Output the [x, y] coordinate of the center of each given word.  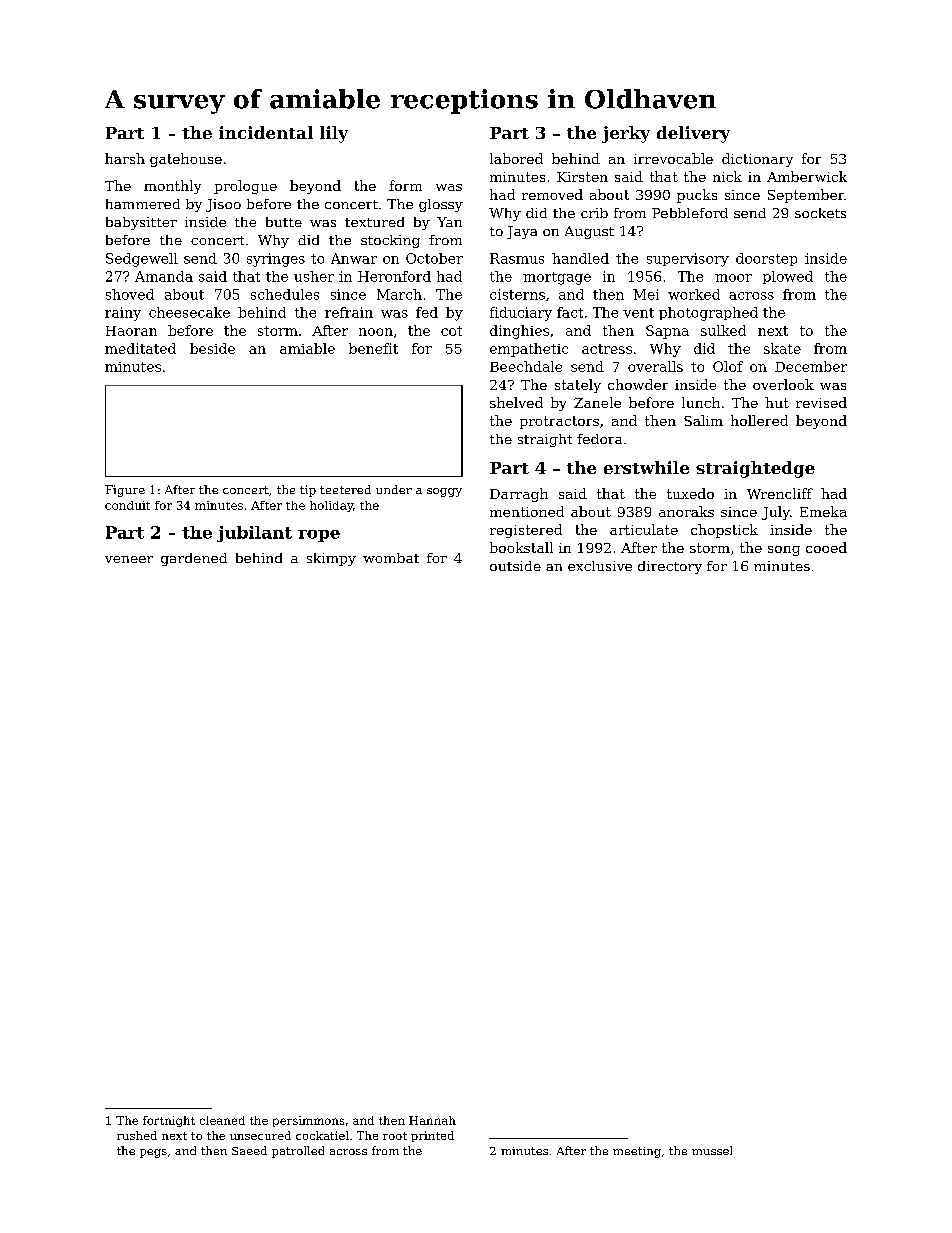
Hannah [432, 1120]
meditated [140, 348]
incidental [266, 132]
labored [516, 158]
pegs [153, 1153]
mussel [712, 1150]
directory [670, 567]
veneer [129, 559]
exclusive [600, 566]
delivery [693, 134]
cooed [826, 547]
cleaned [222, 1120]
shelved [516, 402]
